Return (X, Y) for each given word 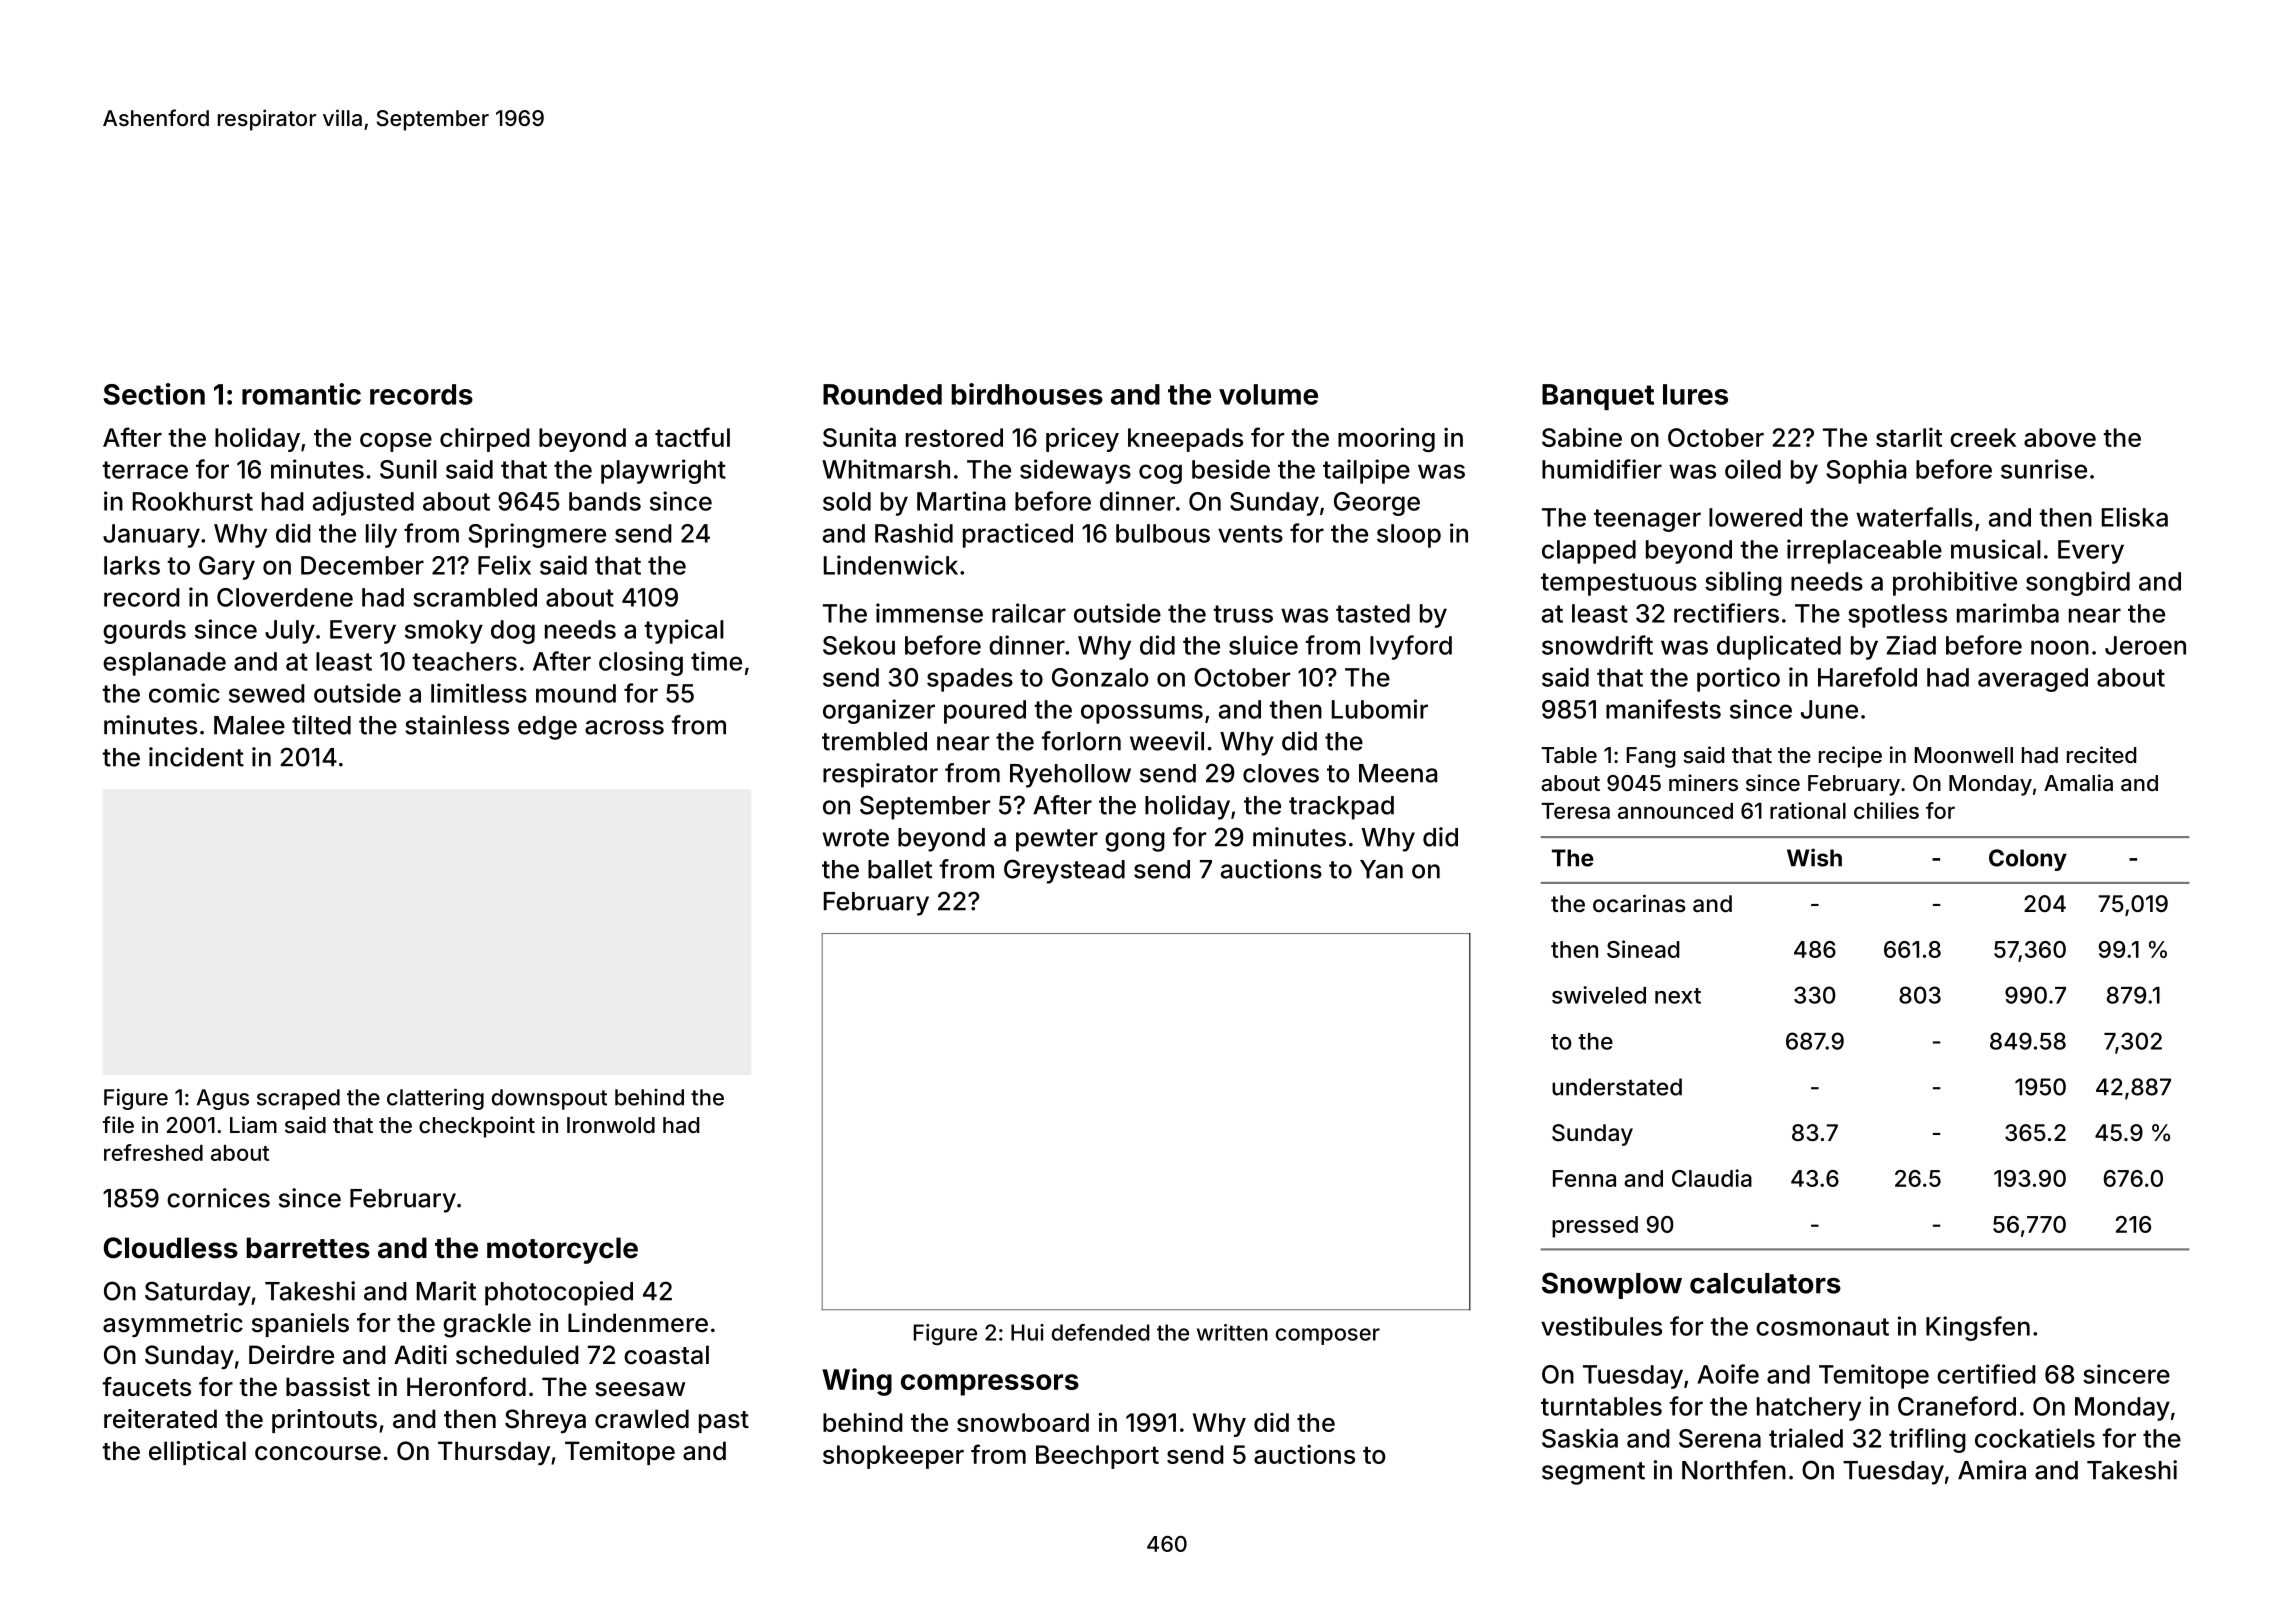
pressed (1595, 1227)
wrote (855, 838)
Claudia (1712, 1178)
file (118, 1124)
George (1377, 504)
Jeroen (2145, 645)
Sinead (1643, 949)
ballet (900, 869)
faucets (146, 1387)
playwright (663, 471)
